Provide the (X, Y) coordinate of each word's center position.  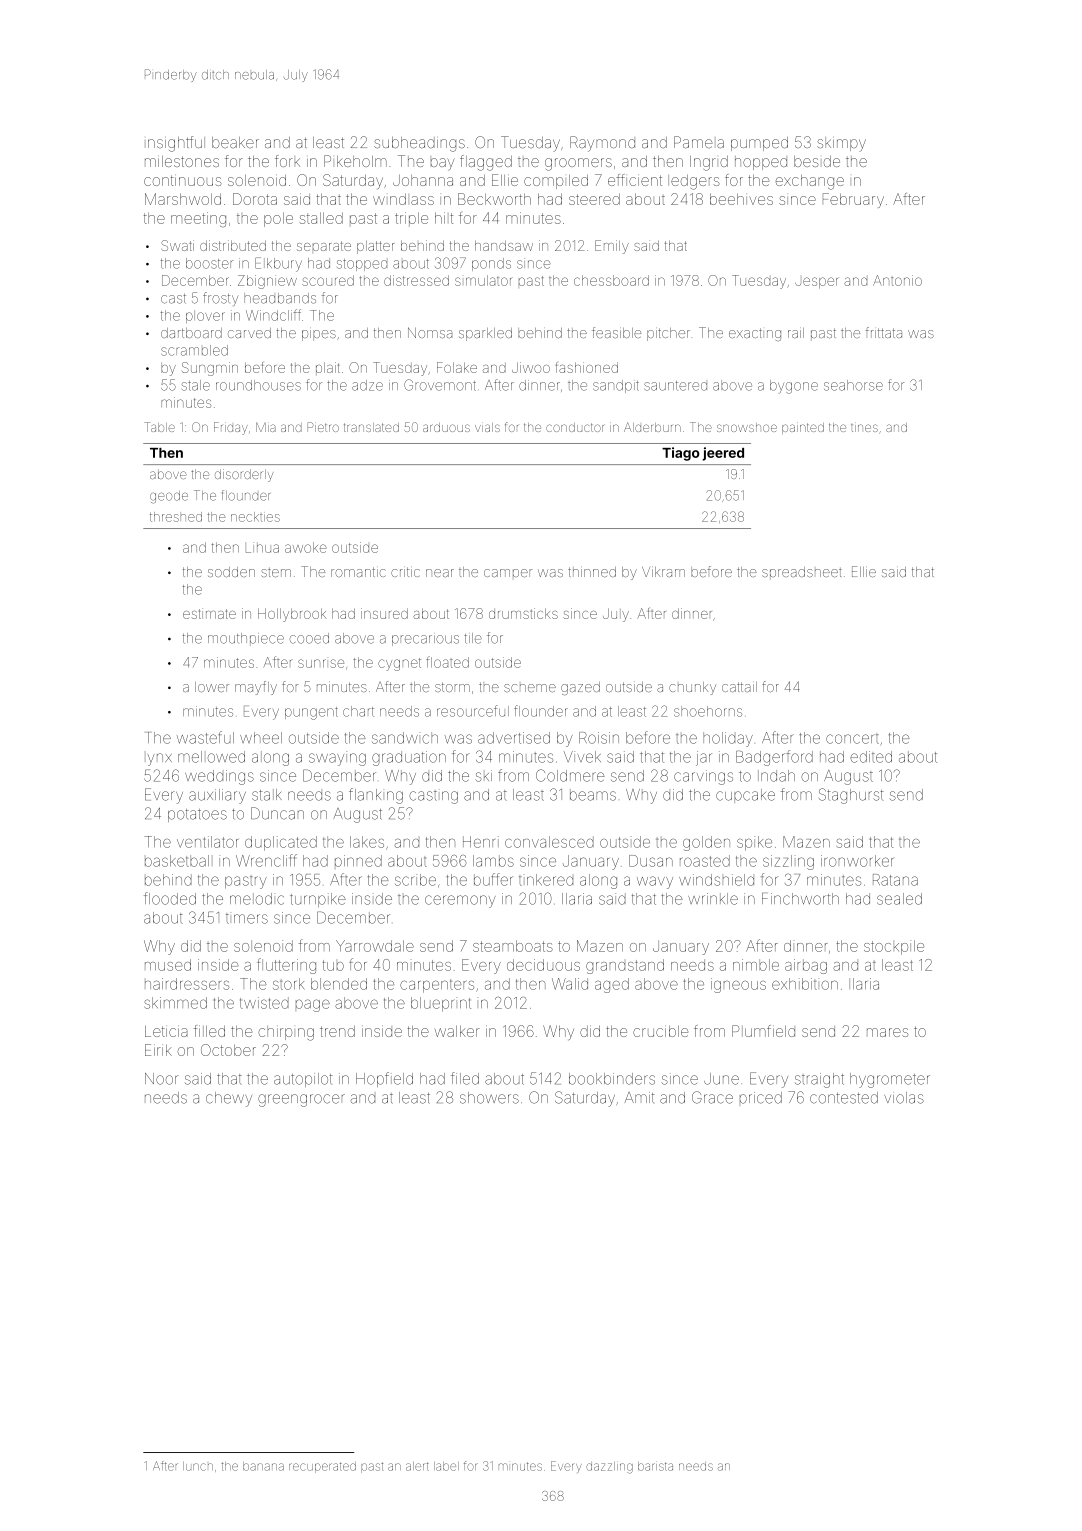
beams (593, 795)
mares (887, 1032)
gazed (580, 688)
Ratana (895, 880)
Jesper (817, 282)
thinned (592, 572)
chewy (229, 1099)
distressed (416, 280)
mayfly (256, 688)
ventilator (207, 842)
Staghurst (851, 796)
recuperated (322, 1467)
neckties (255, 517)
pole (278, 219)
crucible (660, 1031)
